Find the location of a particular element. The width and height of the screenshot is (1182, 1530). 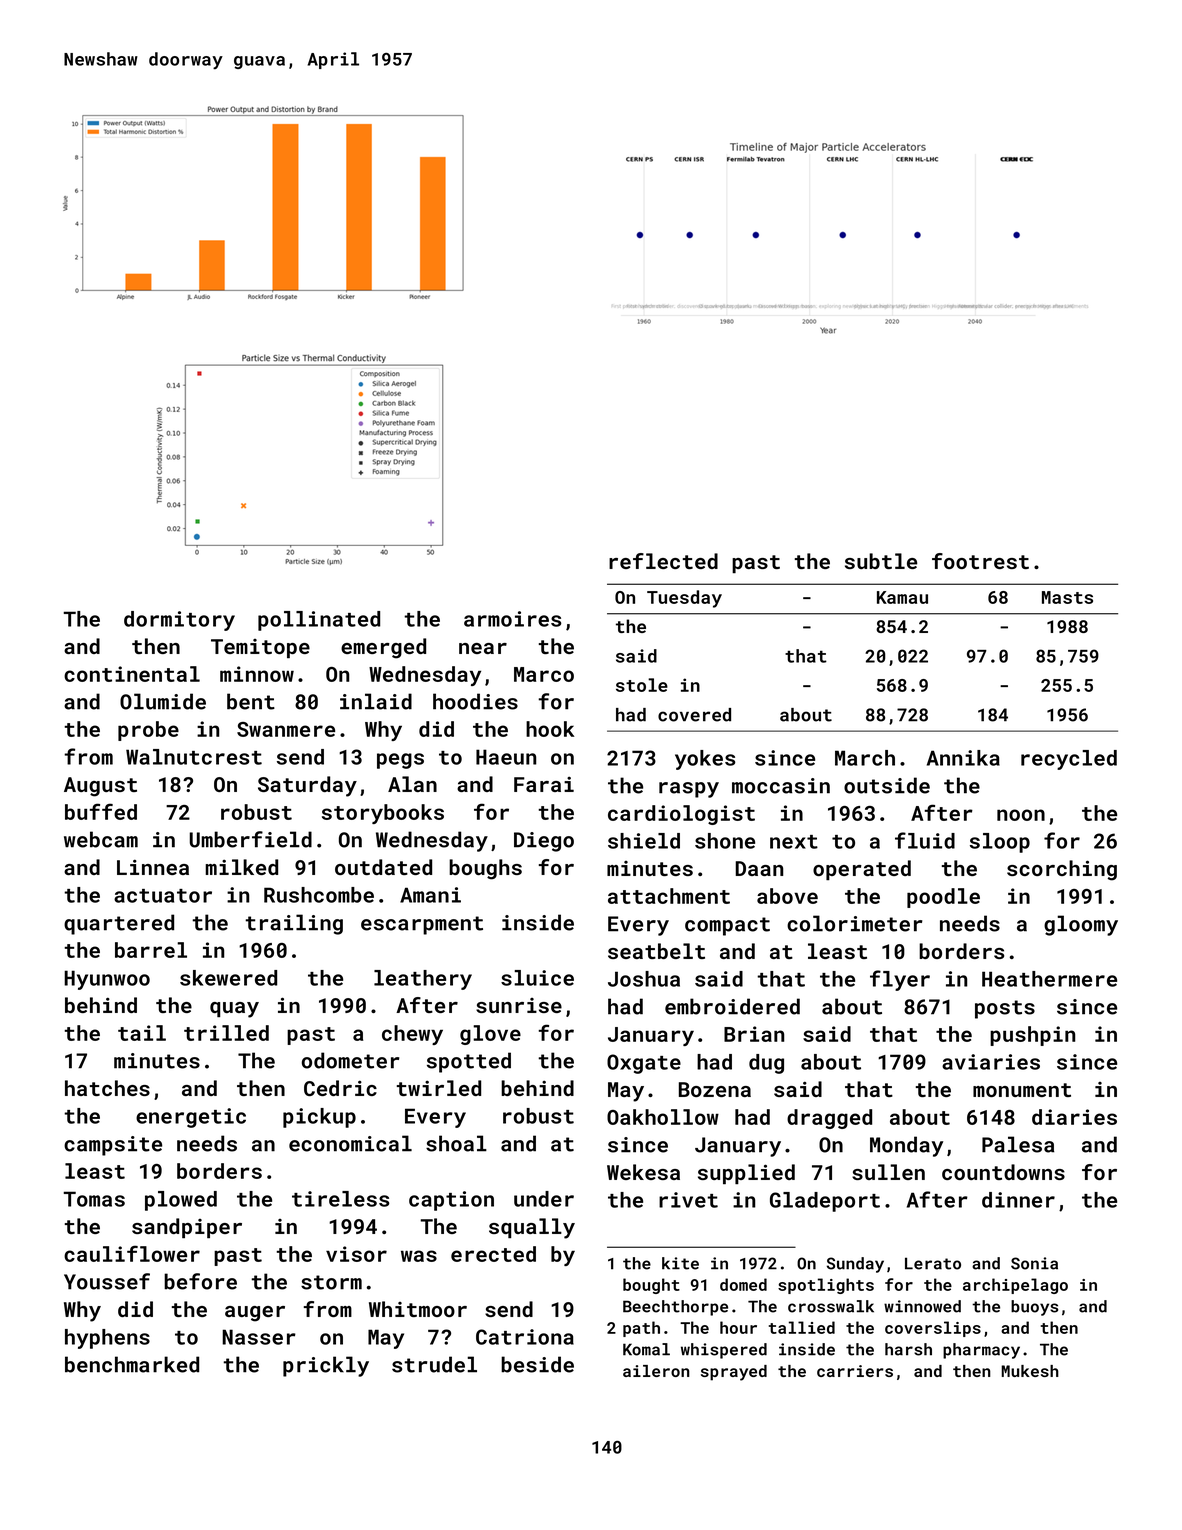

webcam is located at coordinates (101, 839).
